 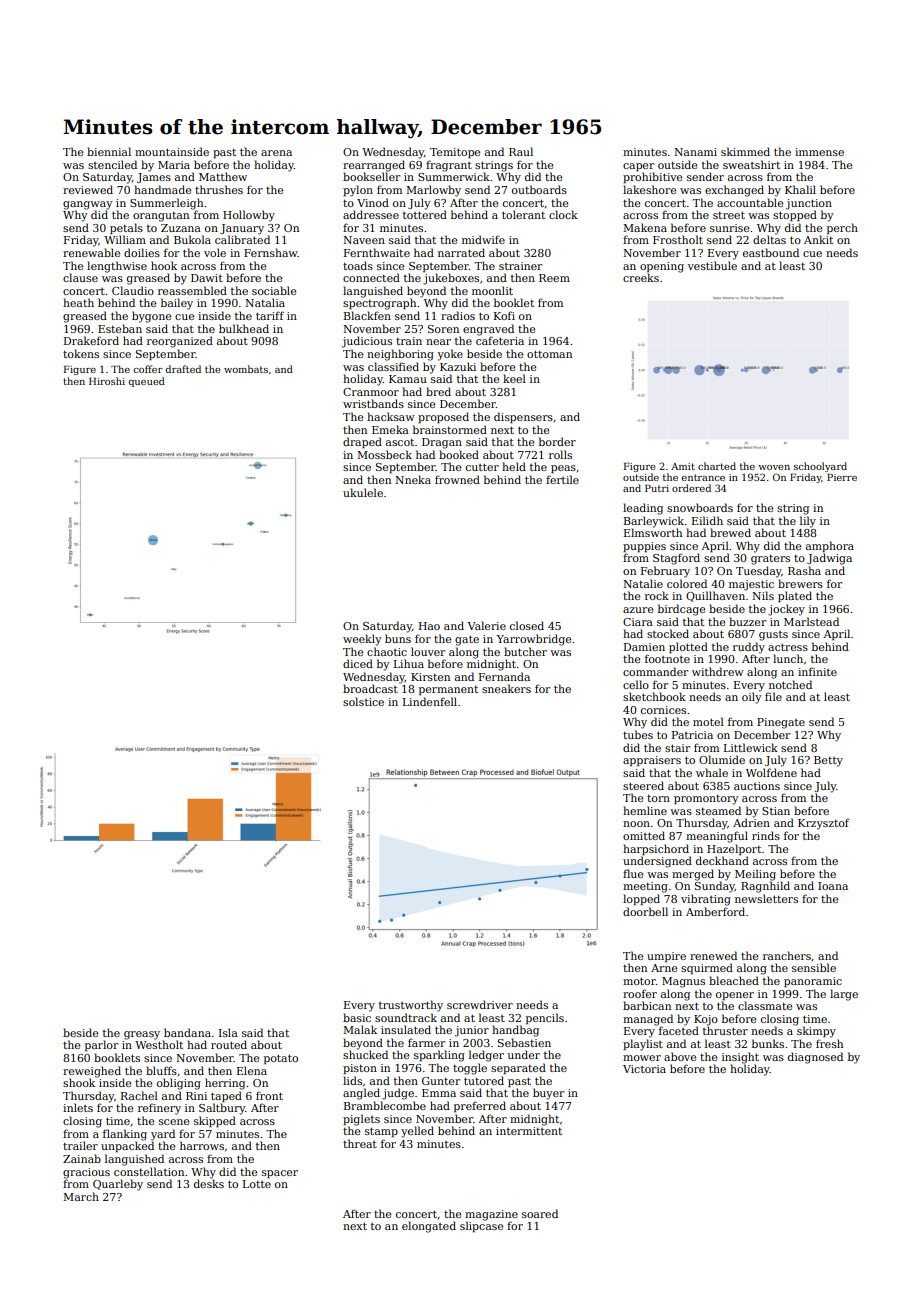 I want to click on soared, so click(x=540, y=1213).
